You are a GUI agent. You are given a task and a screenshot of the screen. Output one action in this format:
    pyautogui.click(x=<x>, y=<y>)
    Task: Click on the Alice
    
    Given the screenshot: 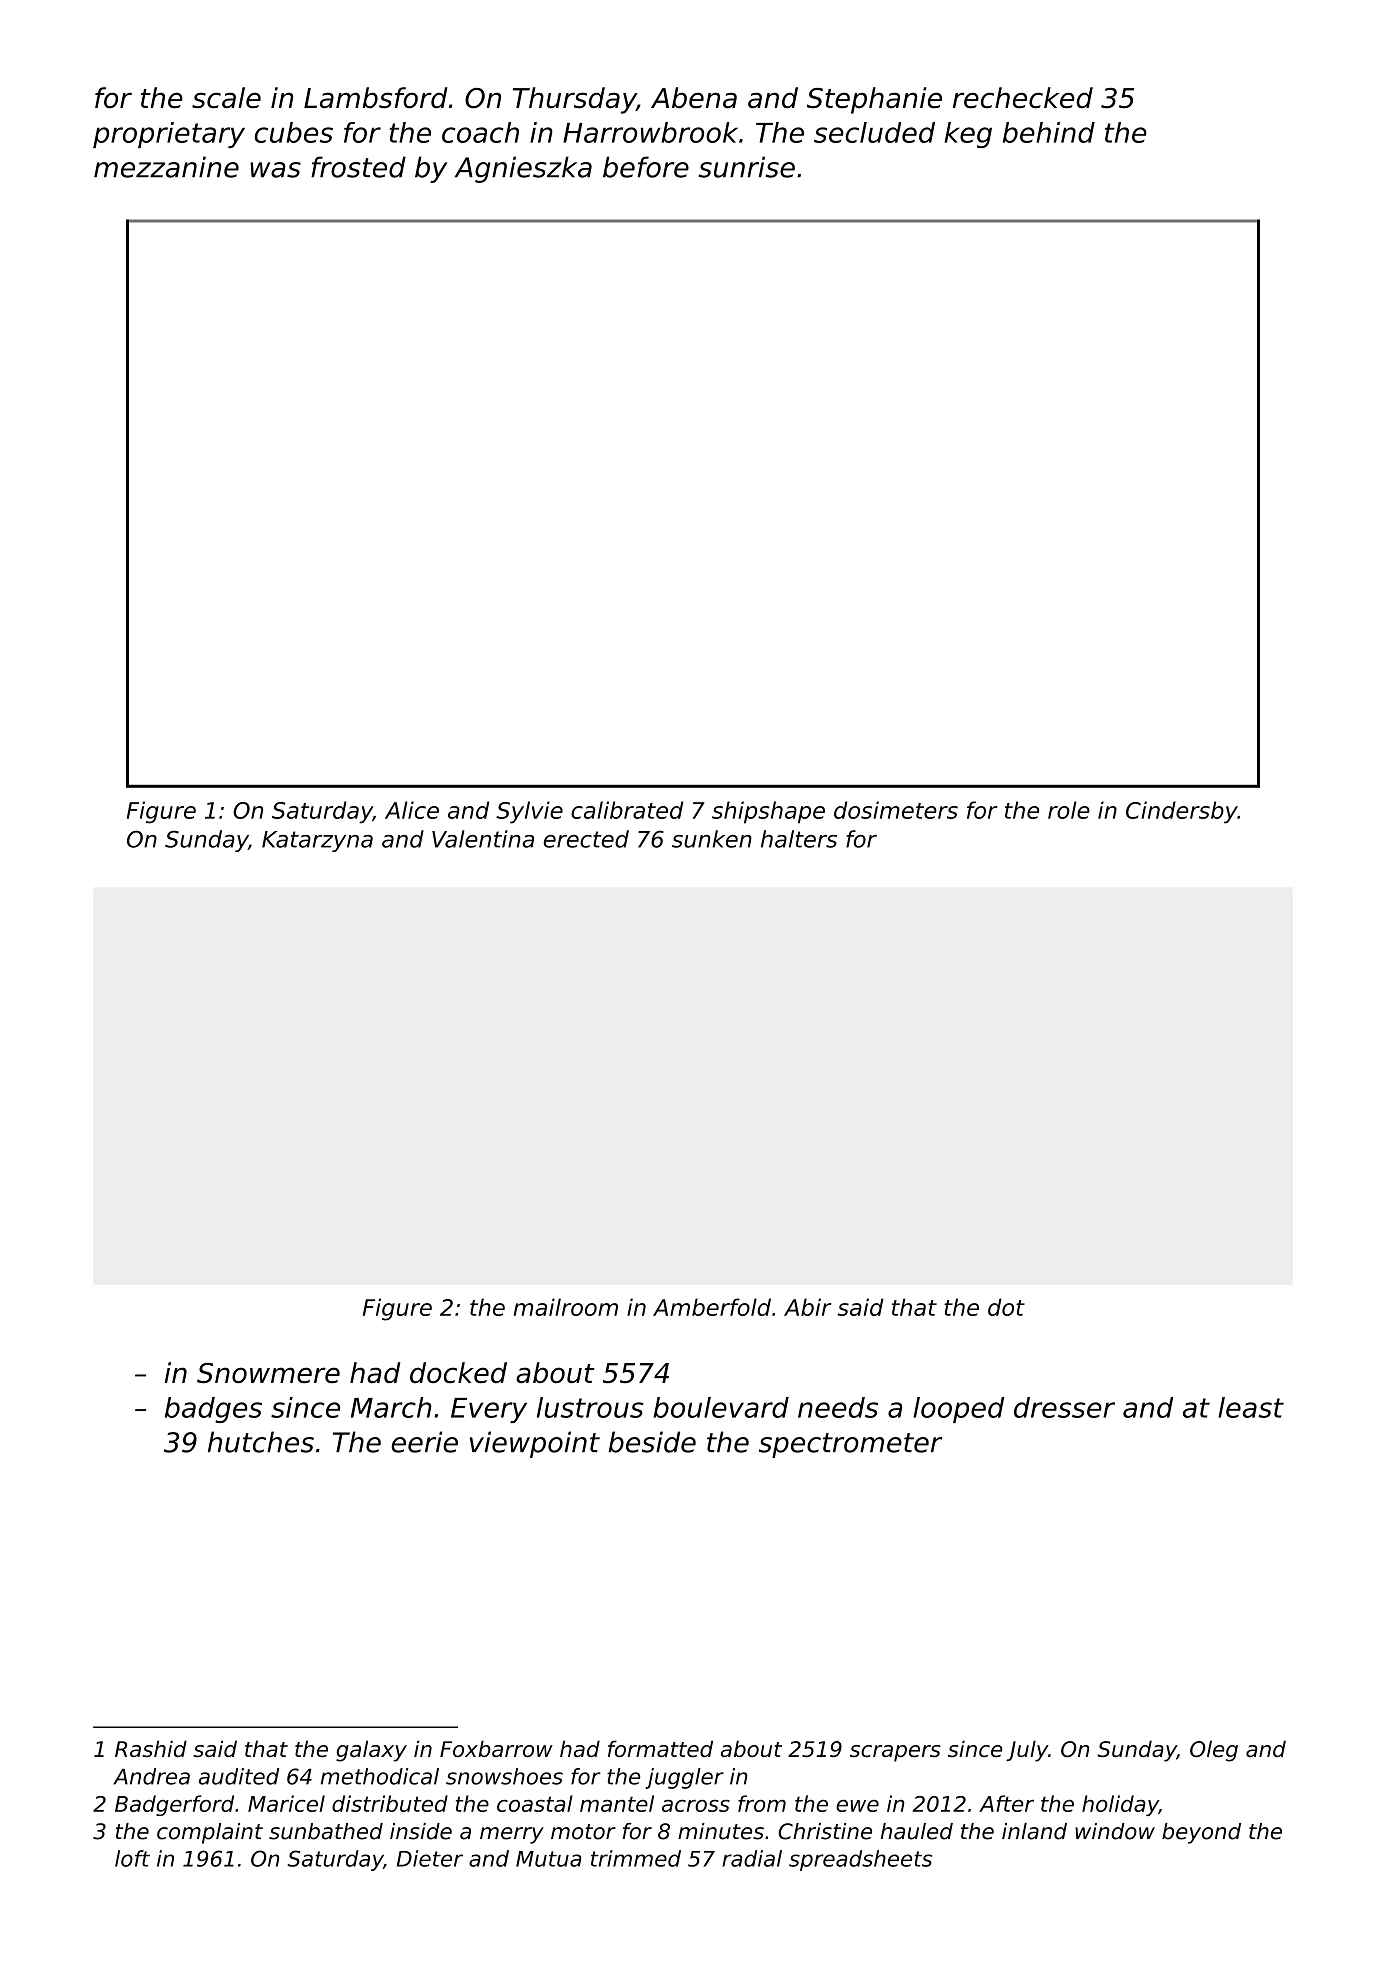 What is the action you would take?
    pyautogui.click(x=412, y=810)
